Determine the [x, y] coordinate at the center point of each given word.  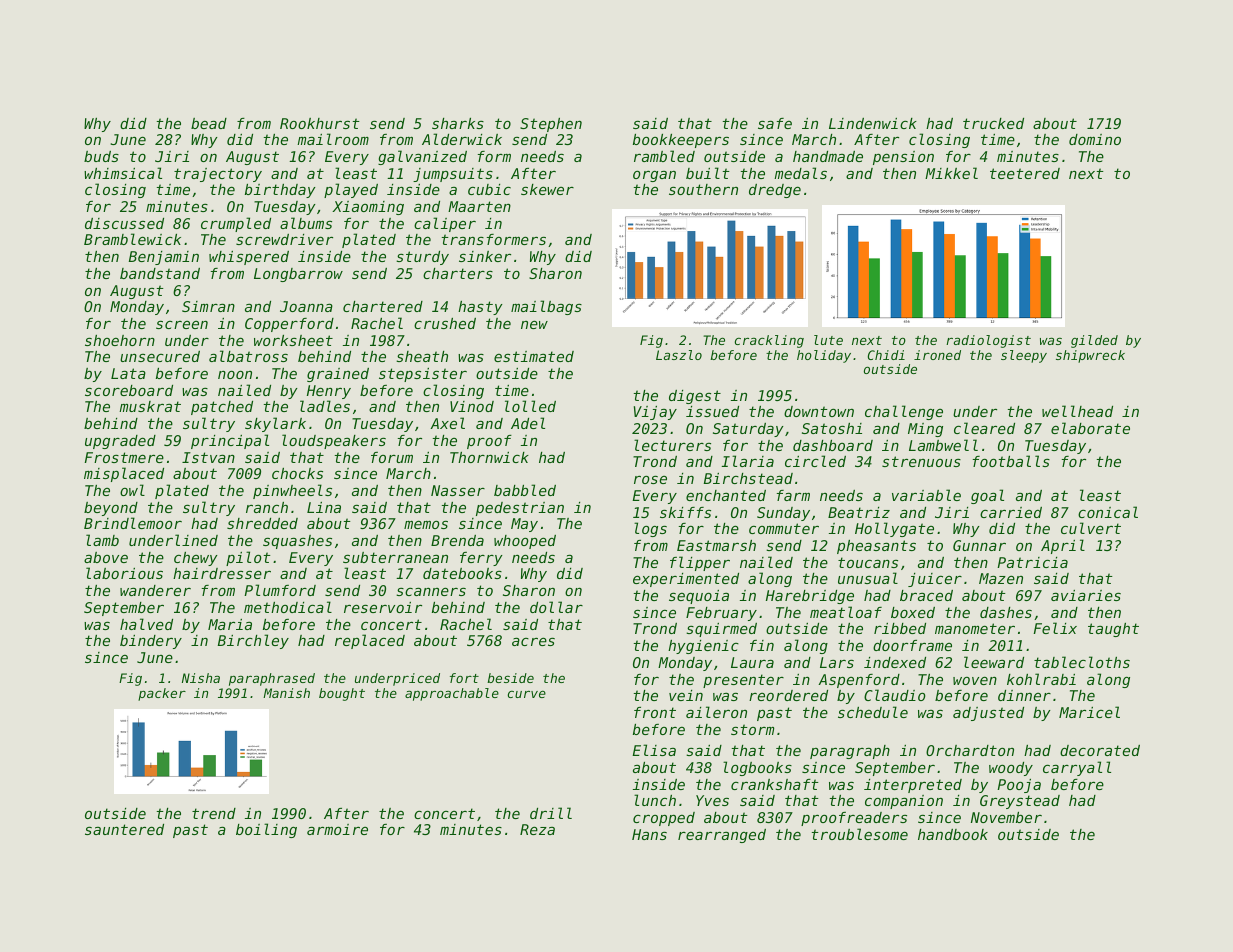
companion [904, 802]
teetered [1025, 173]
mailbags [546, 307]
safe [775, 123]
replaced [370, 641]
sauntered [124, 829]
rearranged [722, 836]
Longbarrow [298, 275]
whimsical [123, 173]
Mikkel [951, 173]
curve [527, 694]
